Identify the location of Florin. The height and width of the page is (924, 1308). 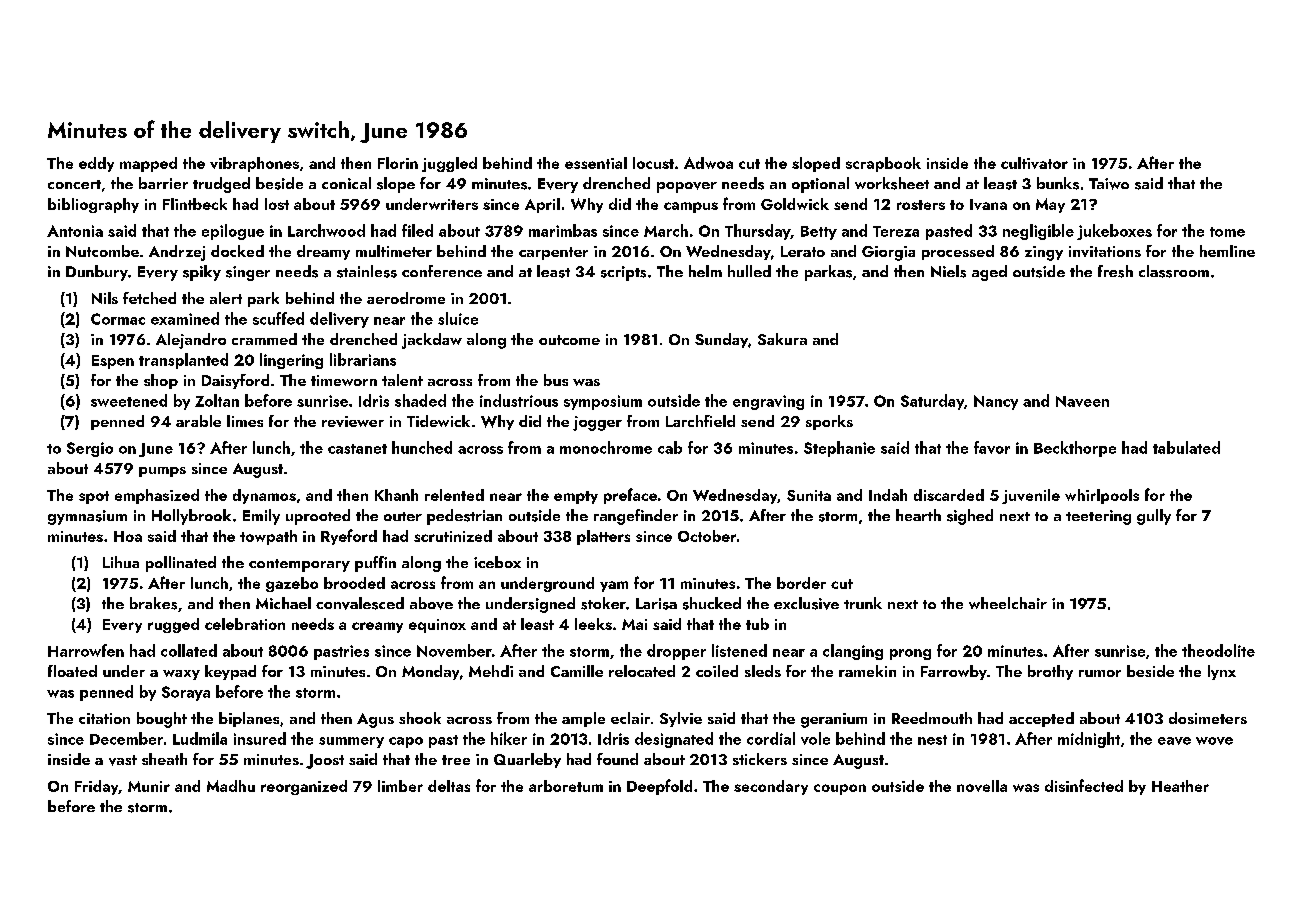
(398, 163).
